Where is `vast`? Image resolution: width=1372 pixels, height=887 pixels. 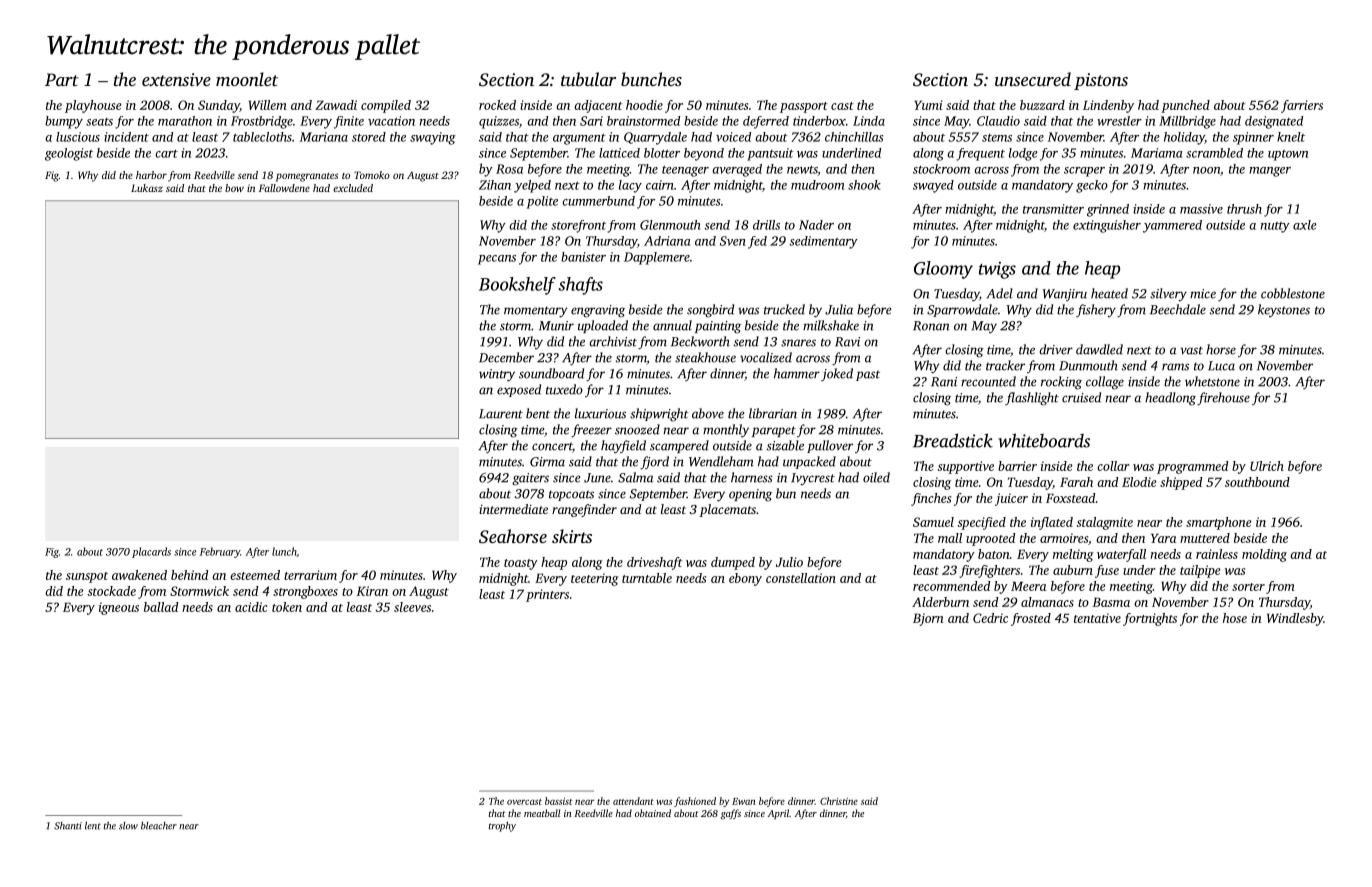
vast is located at coordinates (1191, 350).
